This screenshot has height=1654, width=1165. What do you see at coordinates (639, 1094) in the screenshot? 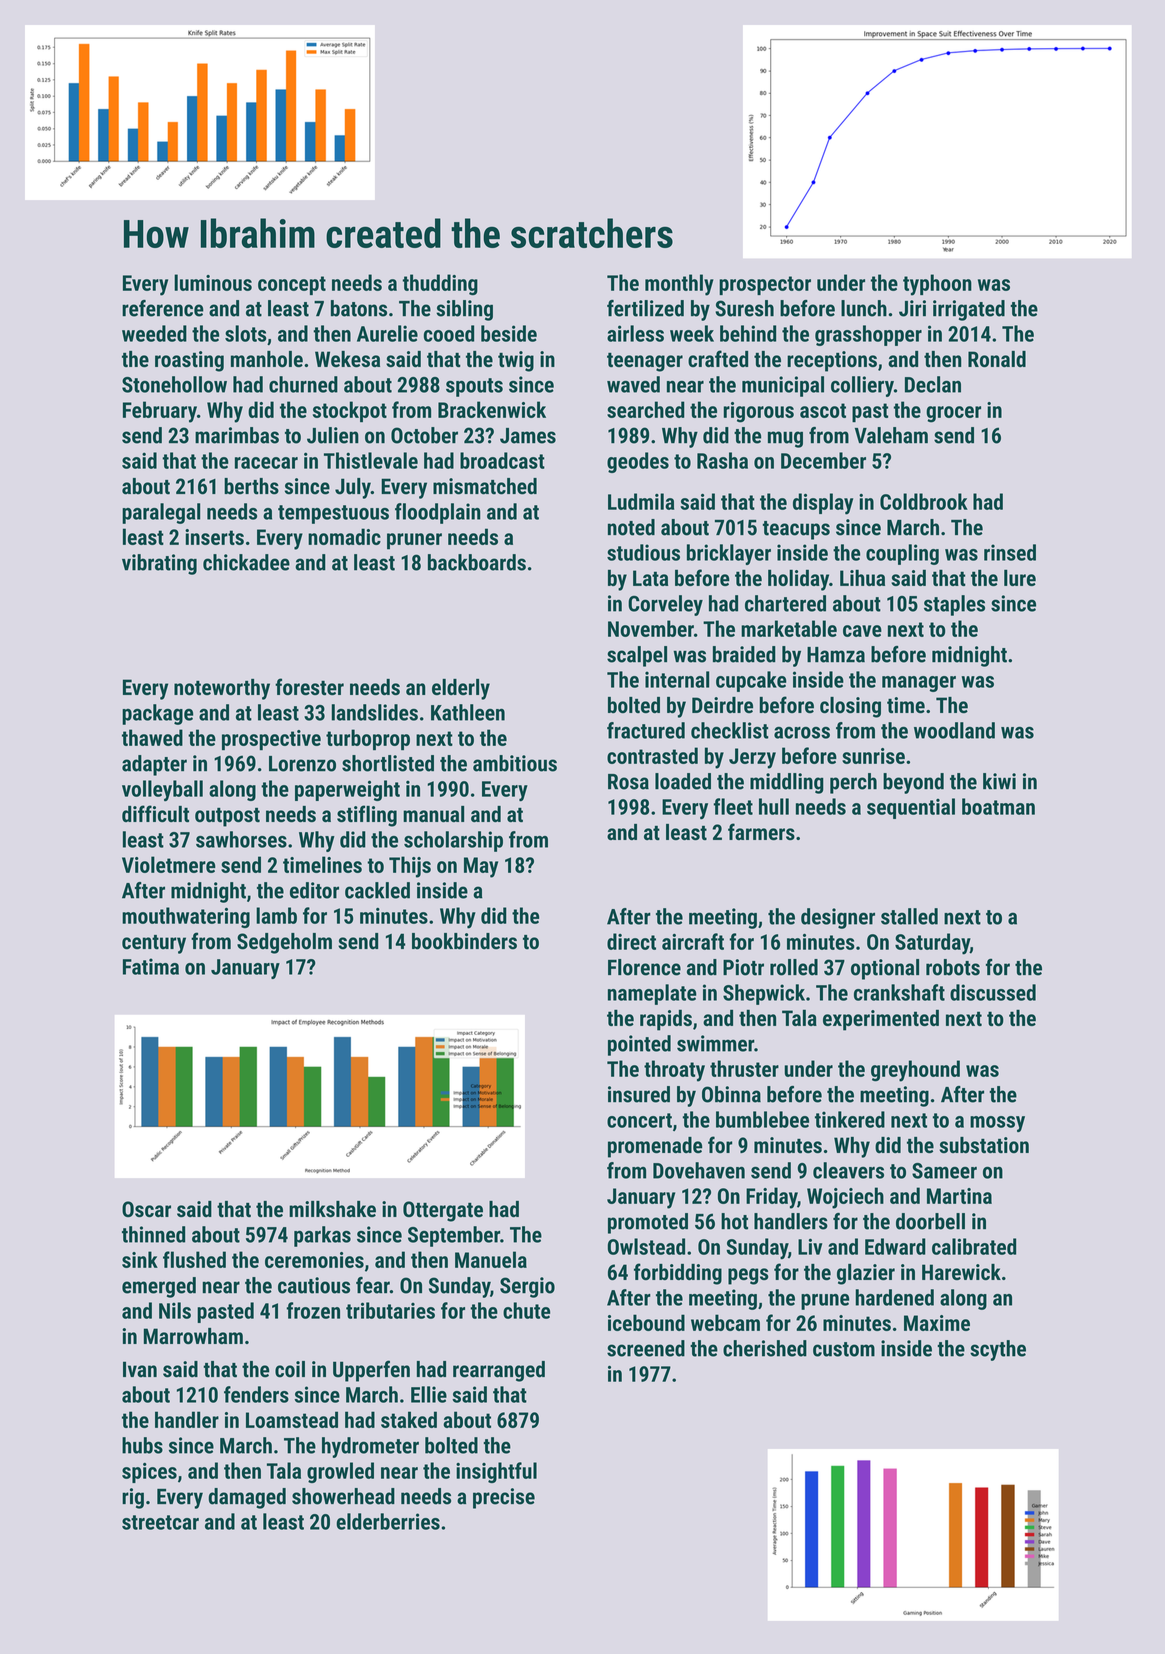
I see `insured` at bounding box center [639, 1094].
